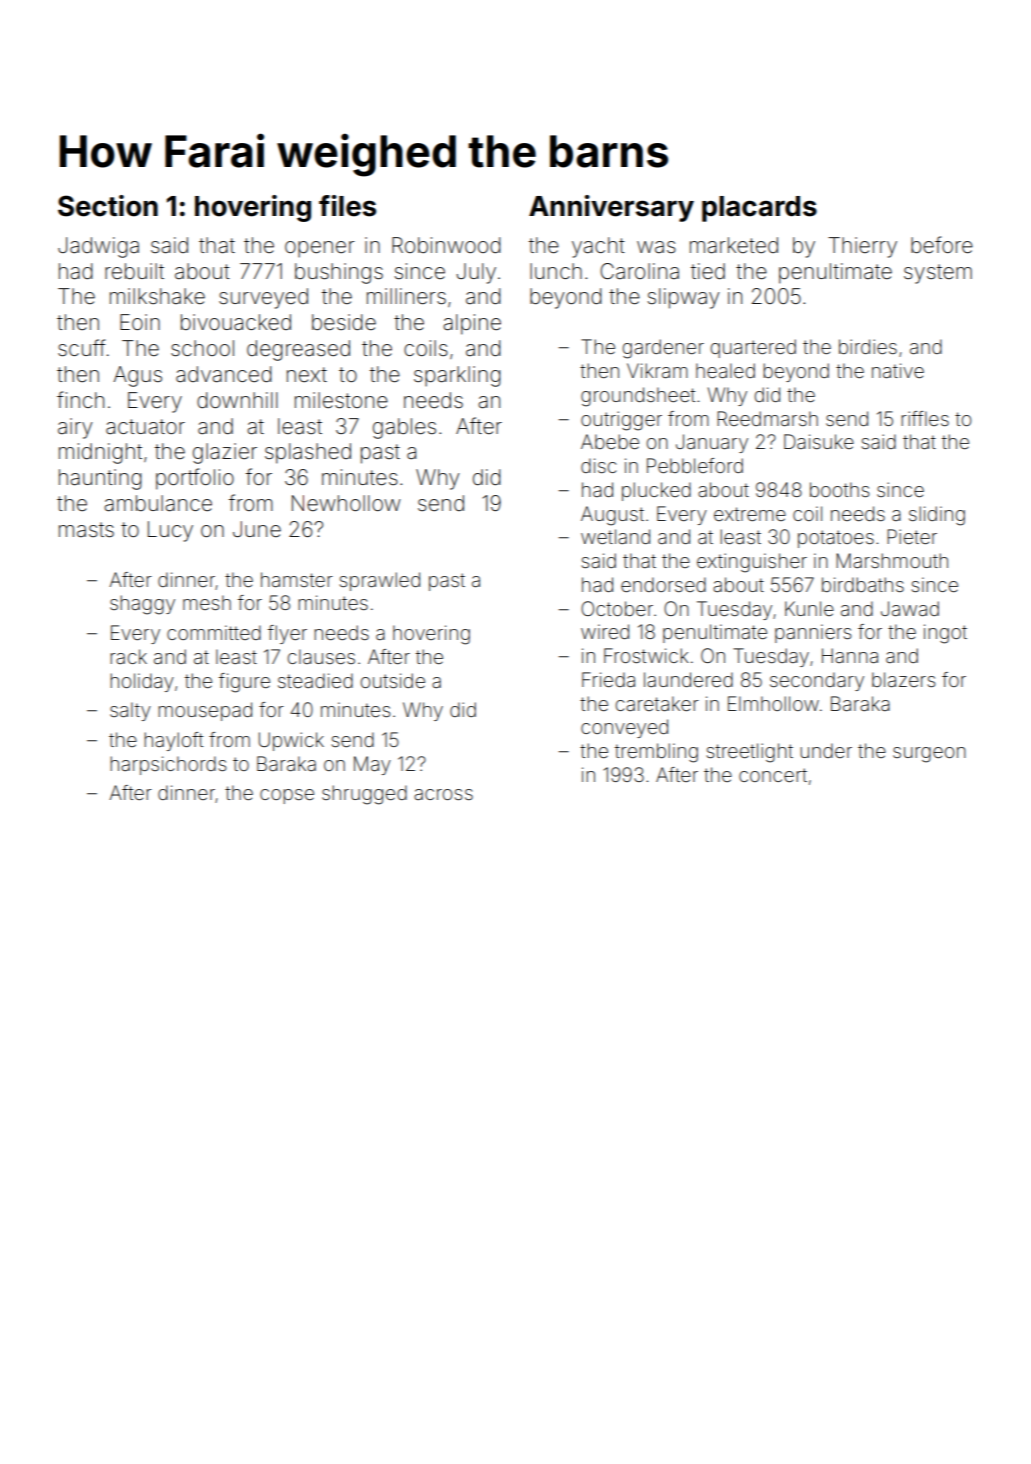  What do you see at coordinates (862, 247) in the screenshot?
I see `Thierry` at bounding box center [862, 247].
